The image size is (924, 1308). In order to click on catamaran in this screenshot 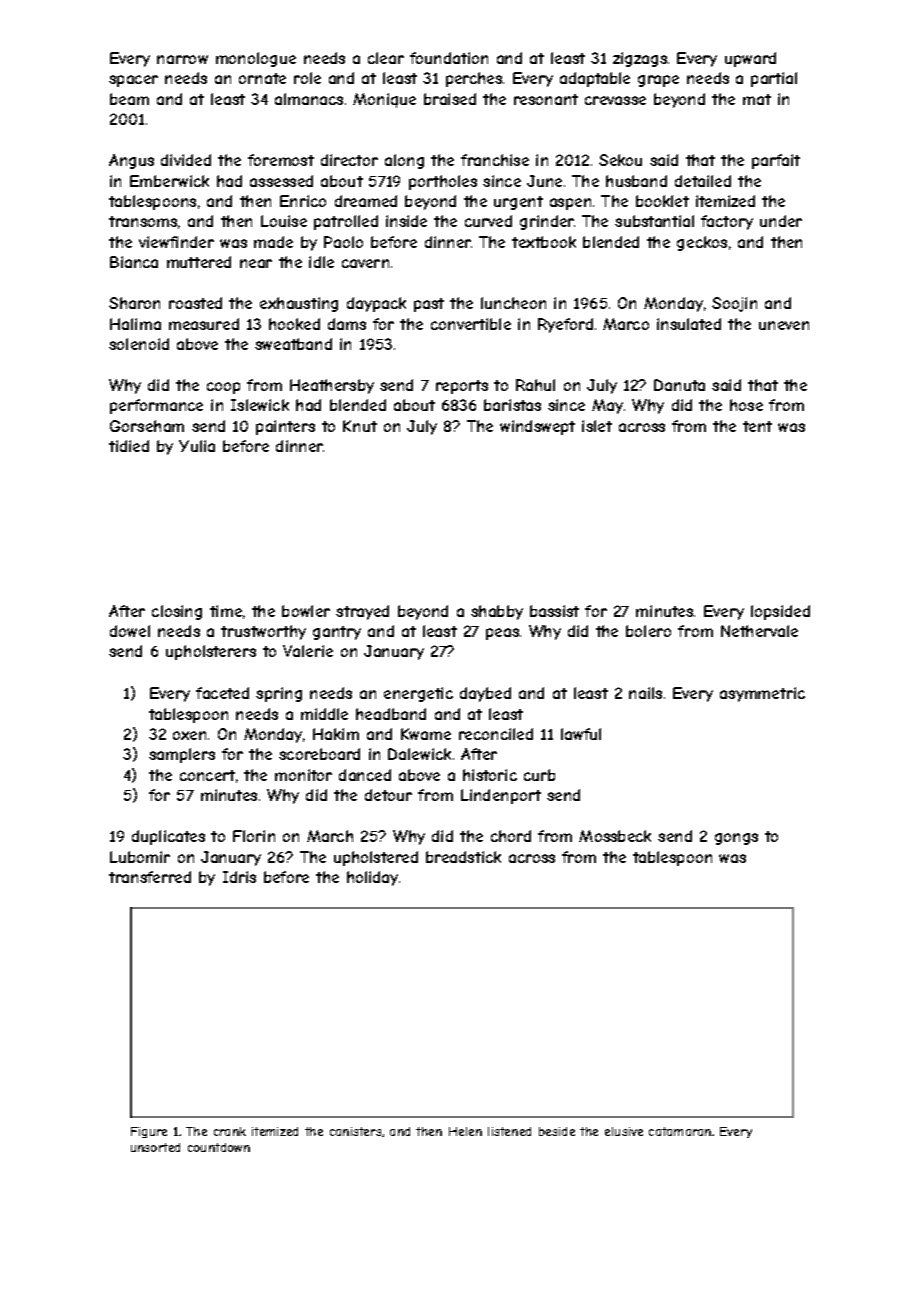, I will do `click(680, 1131)`.
